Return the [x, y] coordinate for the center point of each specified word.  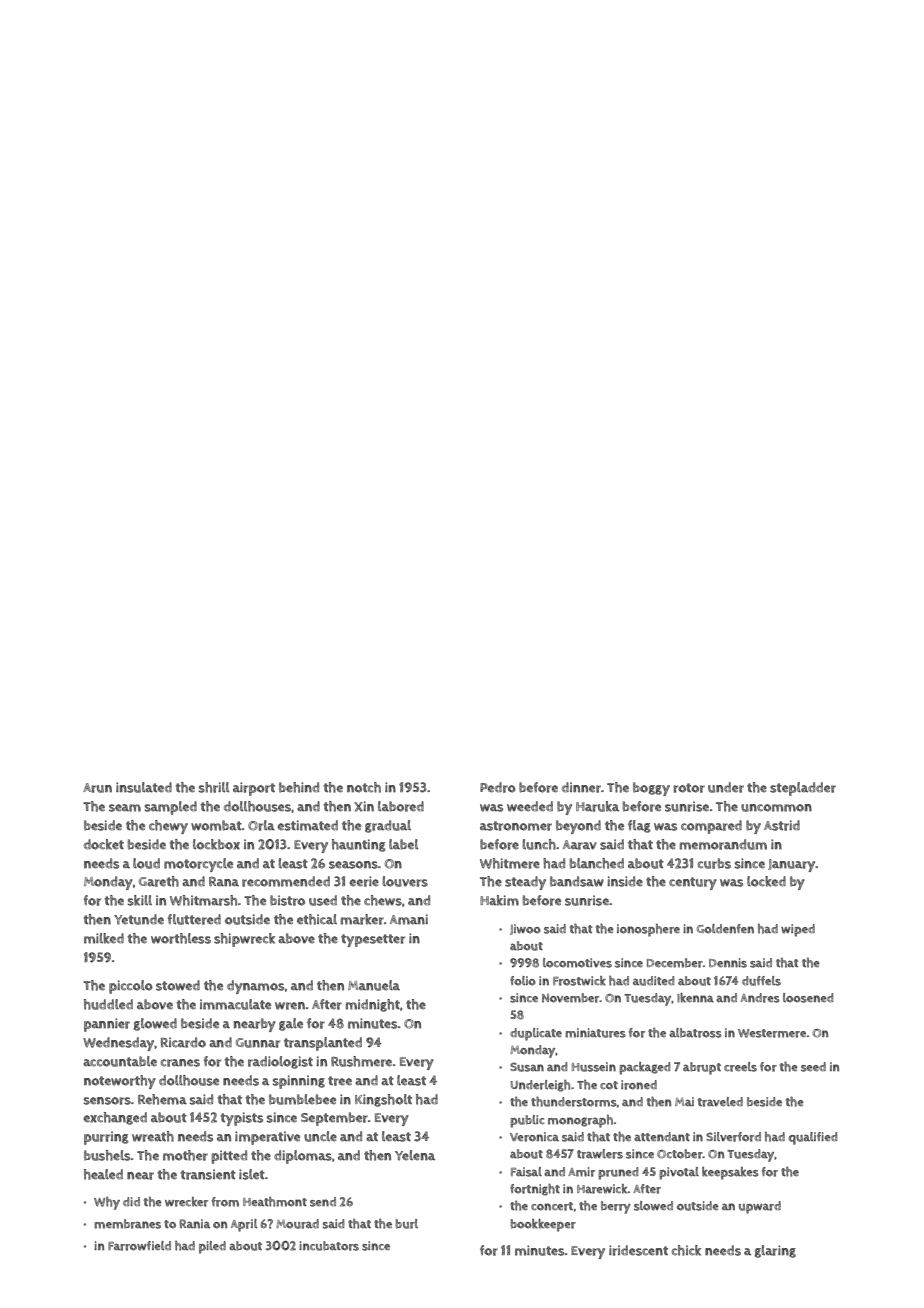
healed [103, 1174]
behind [299, 787]
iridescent [638, 1250]
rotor [689, 788]
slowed [653, 1206]
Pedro [498, 787]
